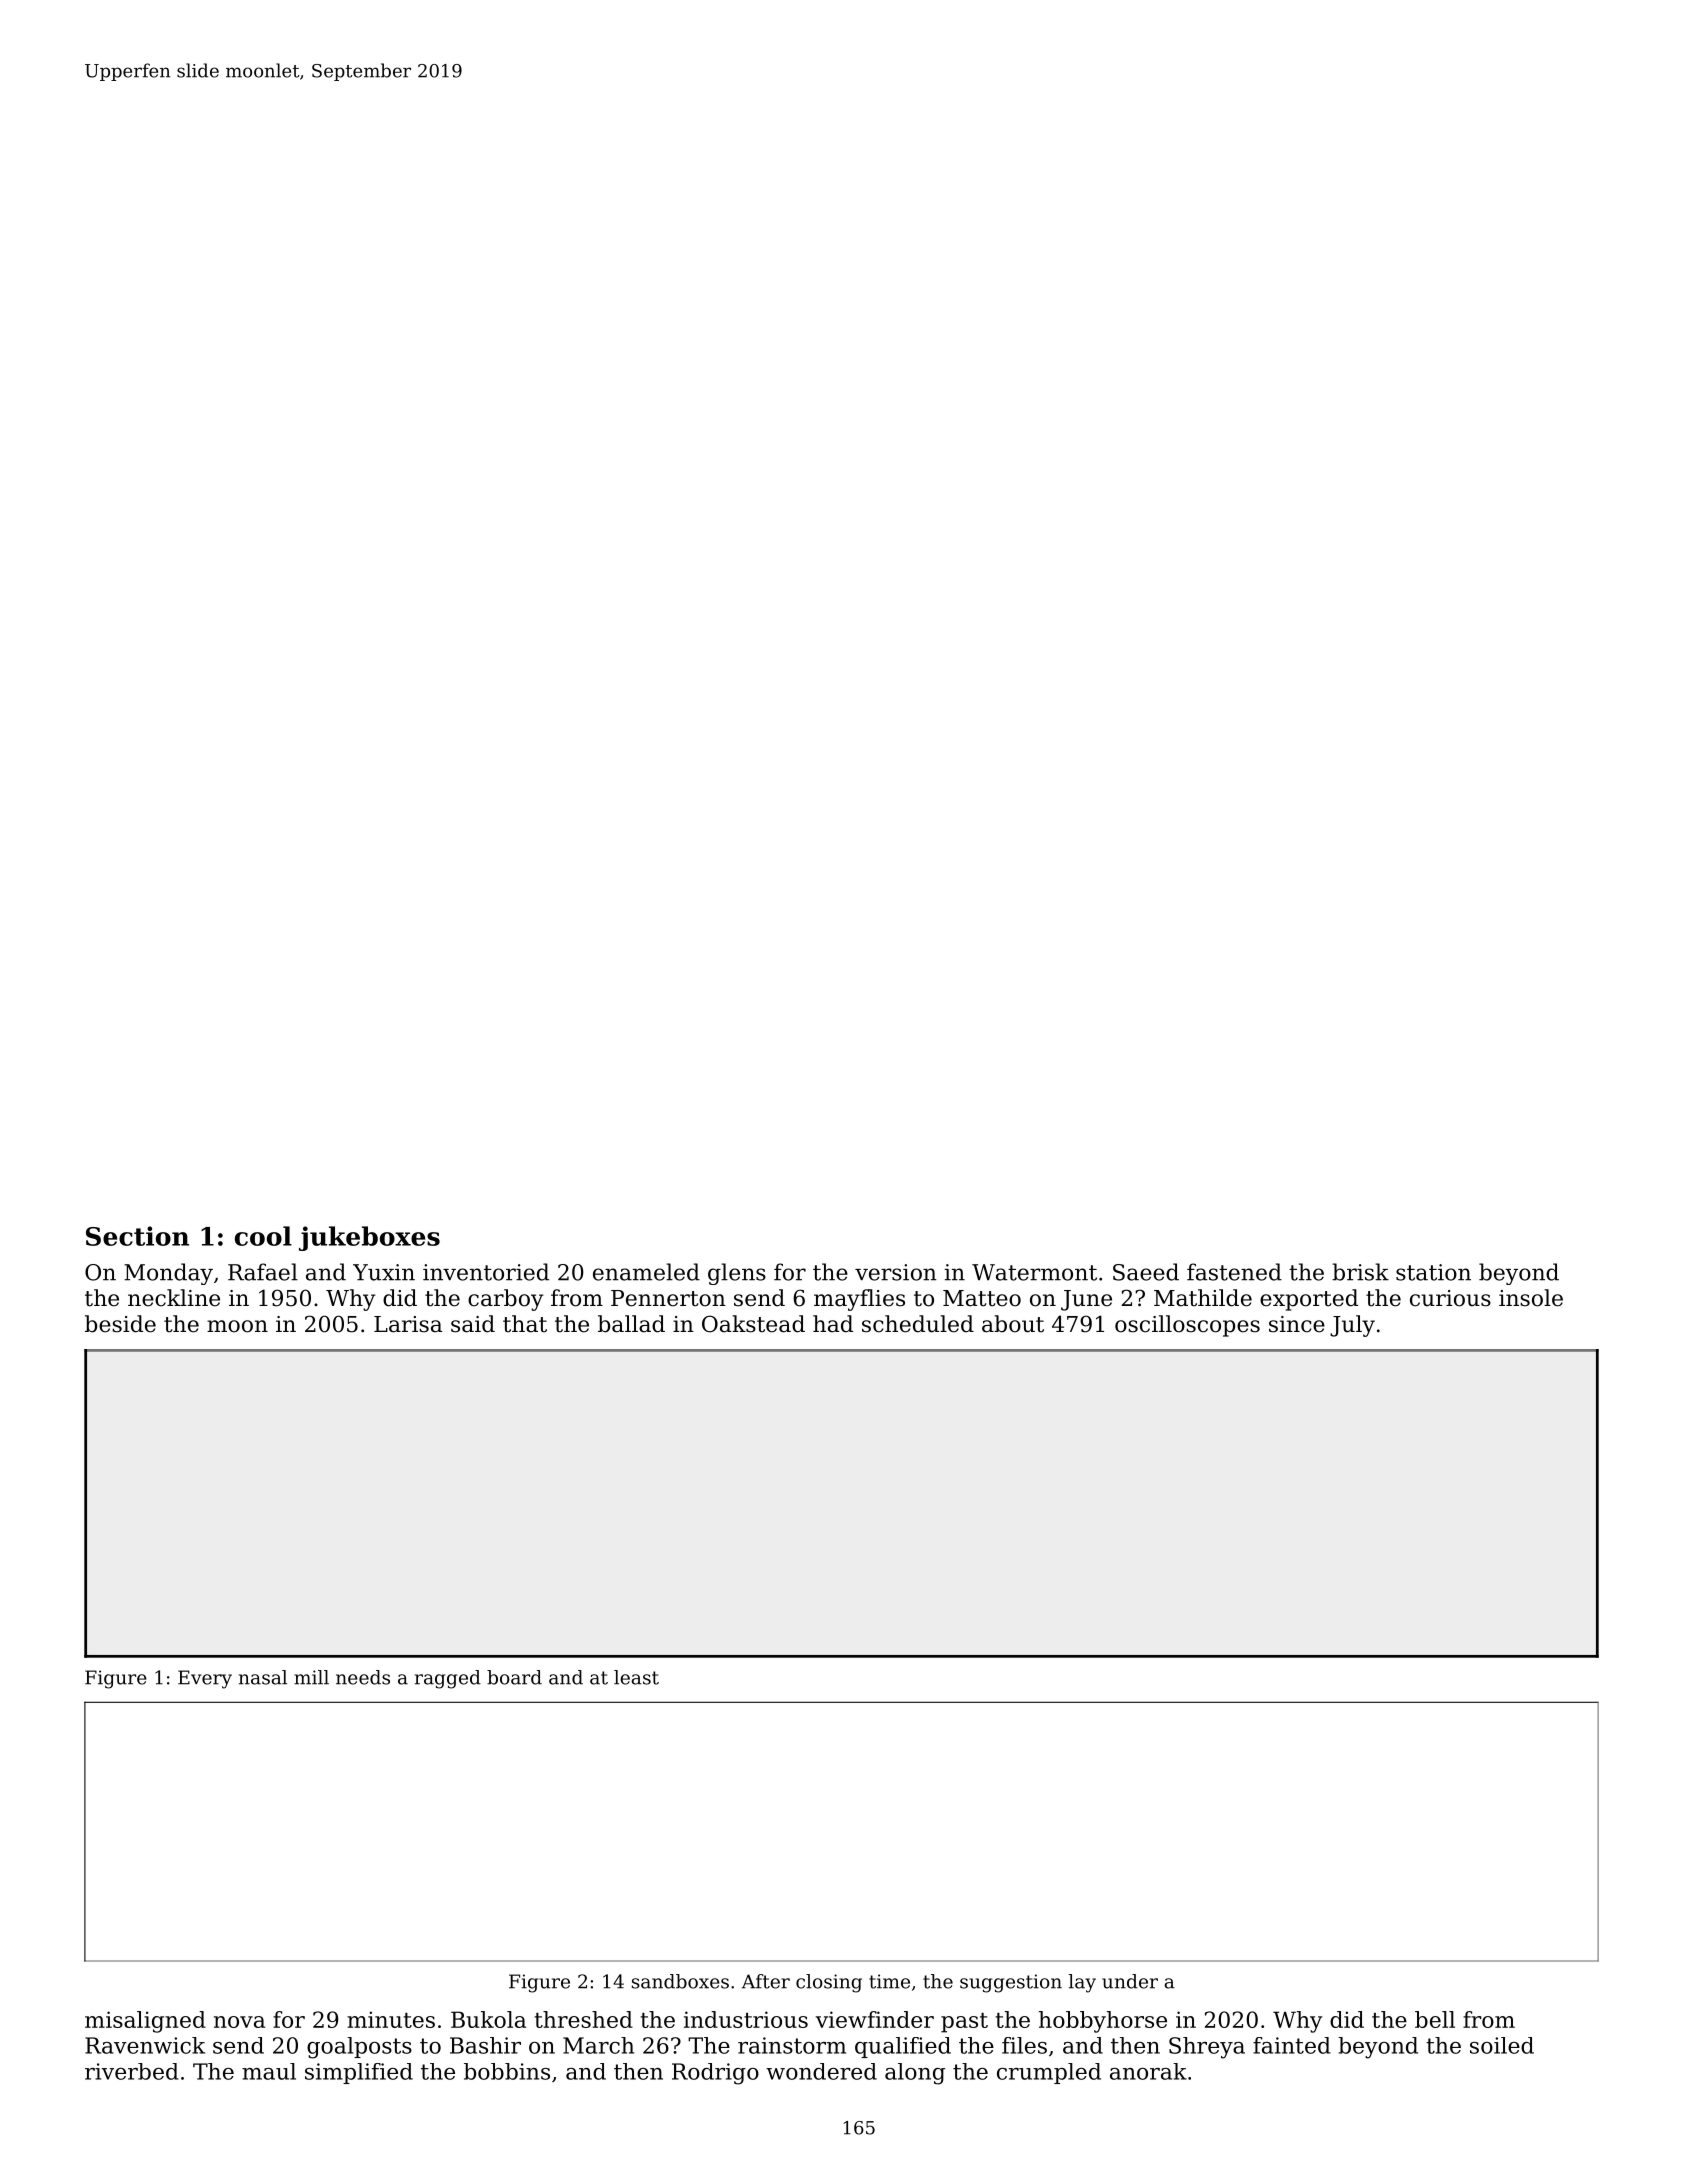 This screenshot has height=2178, width=1683. Describe the element at coordinates (137, 1236) in the screenshot. I see `Section` at that location.
